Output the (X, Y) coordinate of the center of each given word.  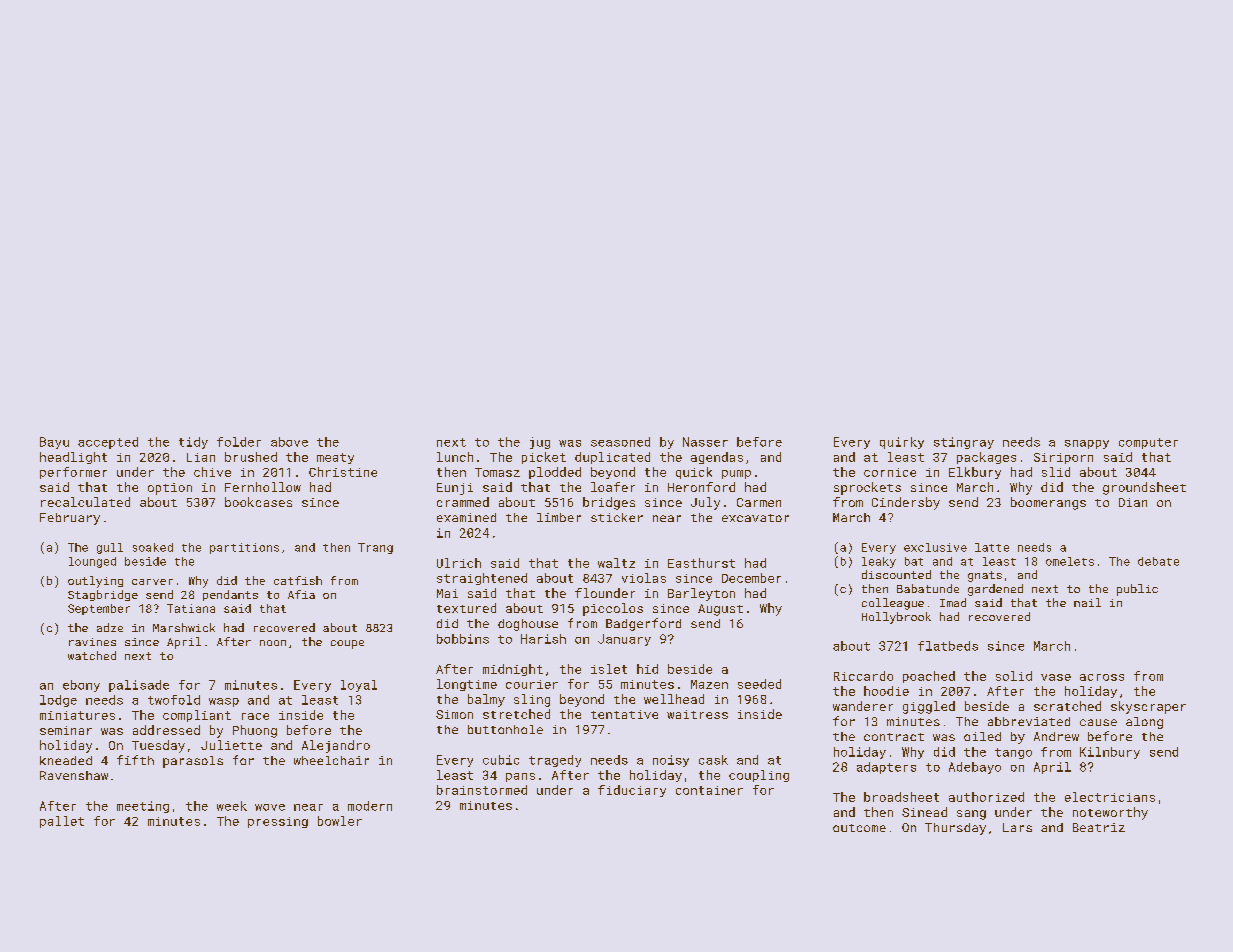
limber (559, 517)
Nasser (705, 442)
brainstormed (482, 790)
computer (1148, 443)
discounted (896, 574)
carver (152, 582)
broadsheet (901, 797)
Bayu (54, 443)
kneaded (66, 760)
